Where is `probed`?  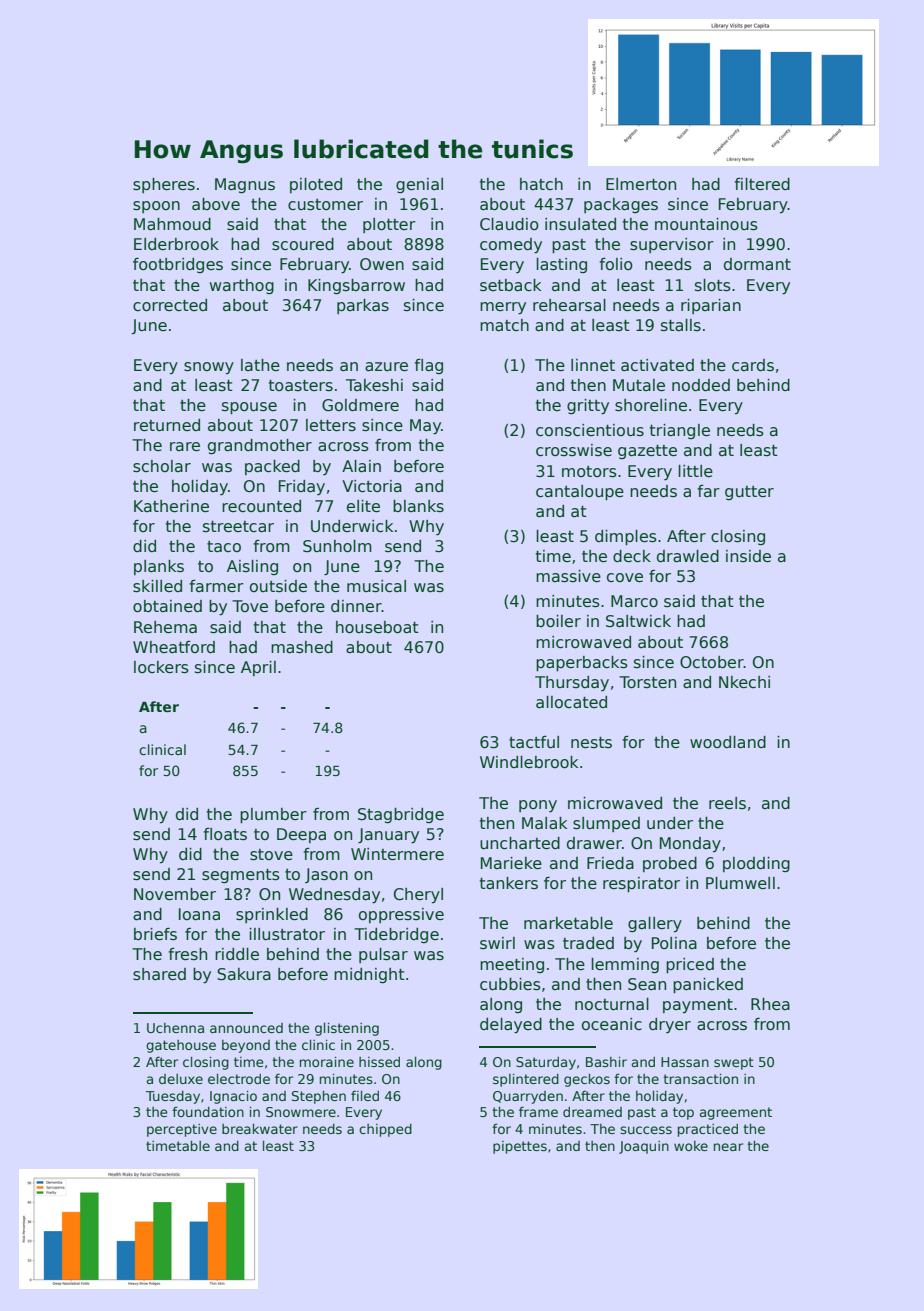
probed is located at coordinates (670, 864).
